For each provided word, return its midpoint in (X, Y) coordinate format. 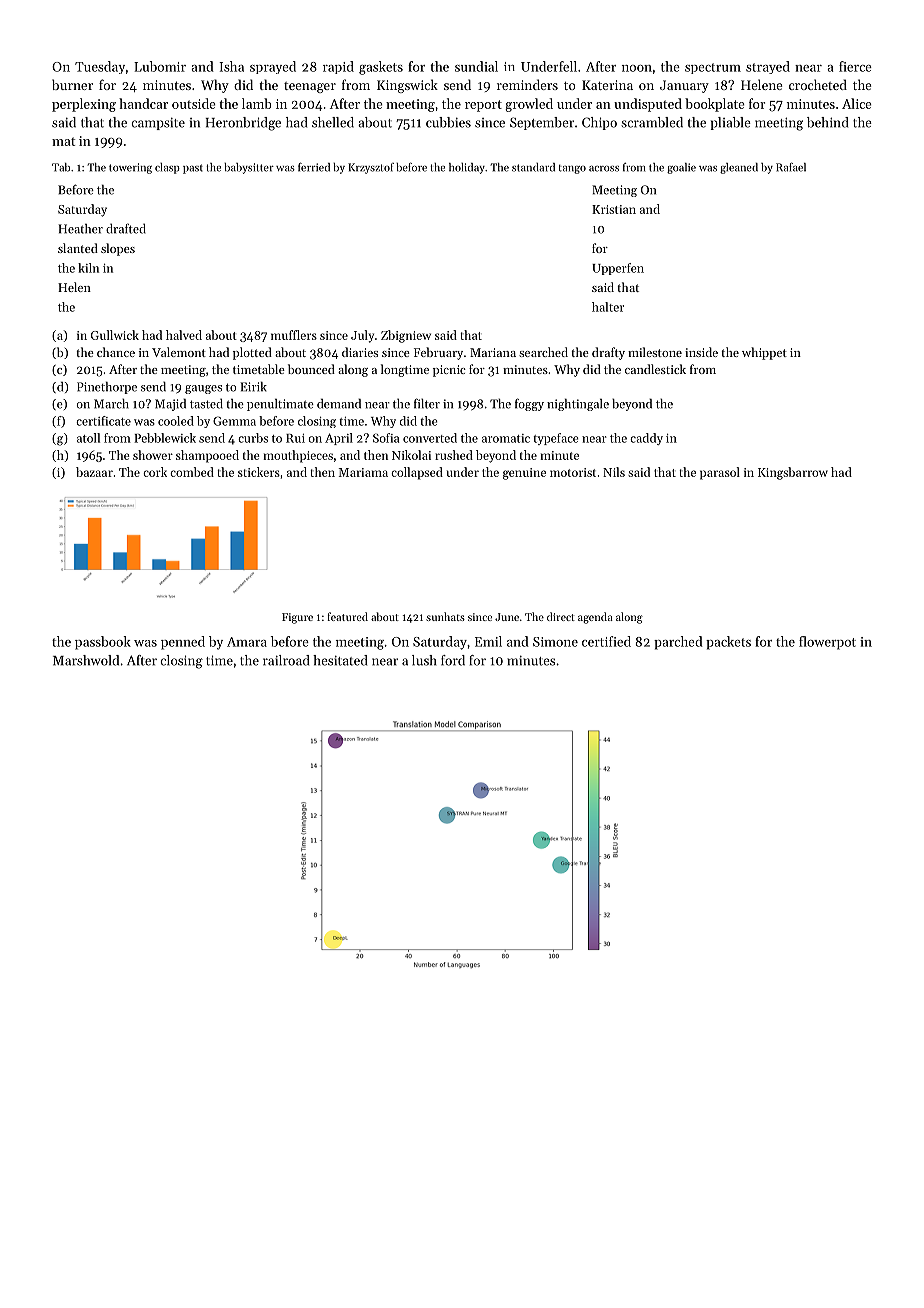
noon (637, 68)
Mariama (363, 472)
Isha (231, 66)
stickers (259, 472)
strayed (768, 67)
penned (183, 643)
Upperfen (618, 269)
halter (608, 307)
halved (184, 335)
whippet (764, 353)
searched (543, 352)
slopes (118, 249)
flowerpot (827, 643)
